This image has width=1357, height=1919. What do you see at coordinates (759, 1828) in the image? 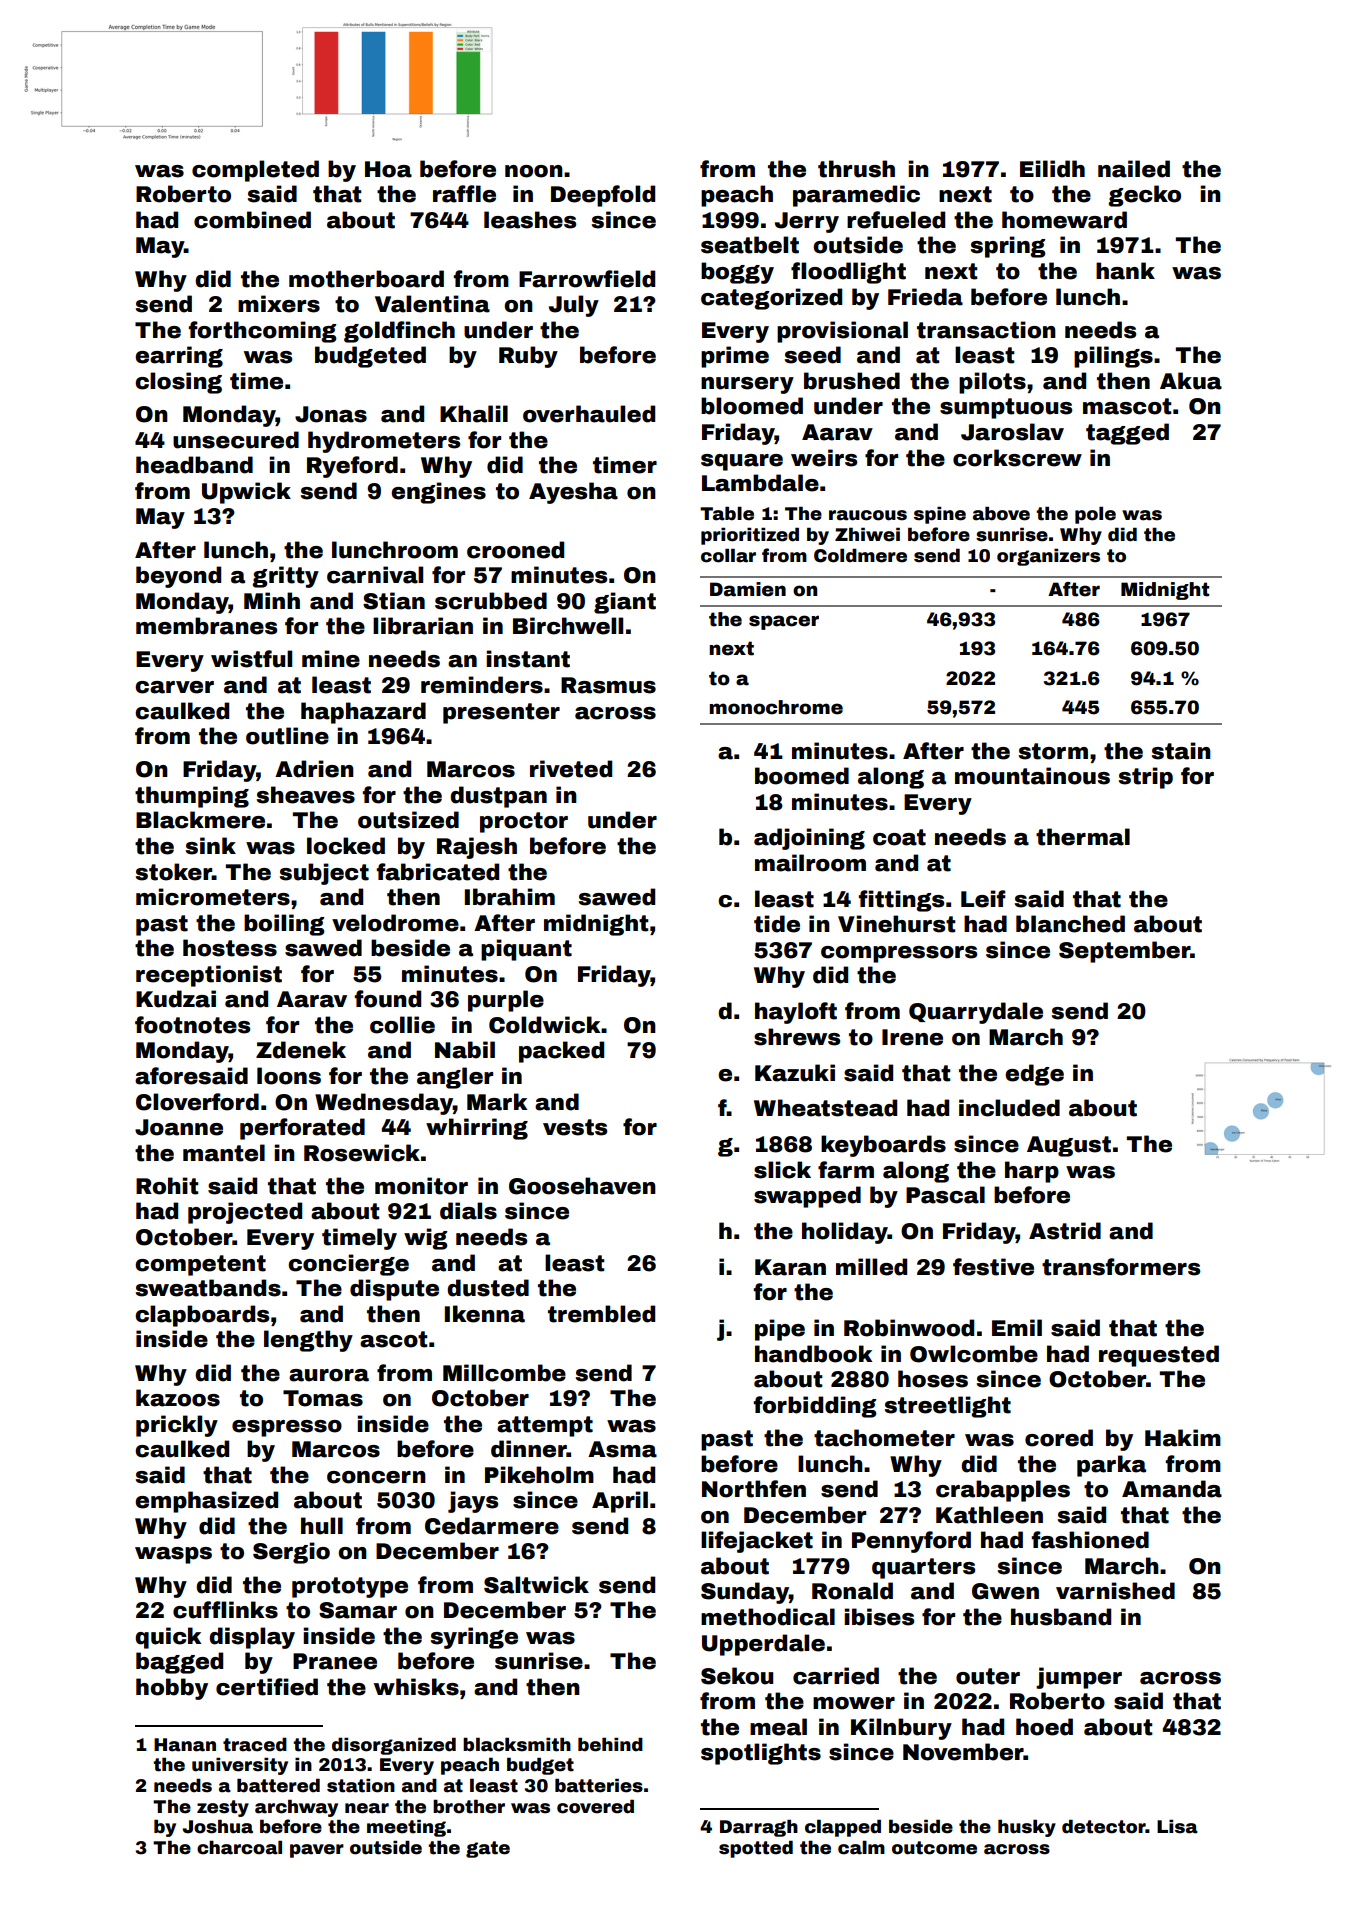
I see `Darragh` at bounding box center [759, 1828].
